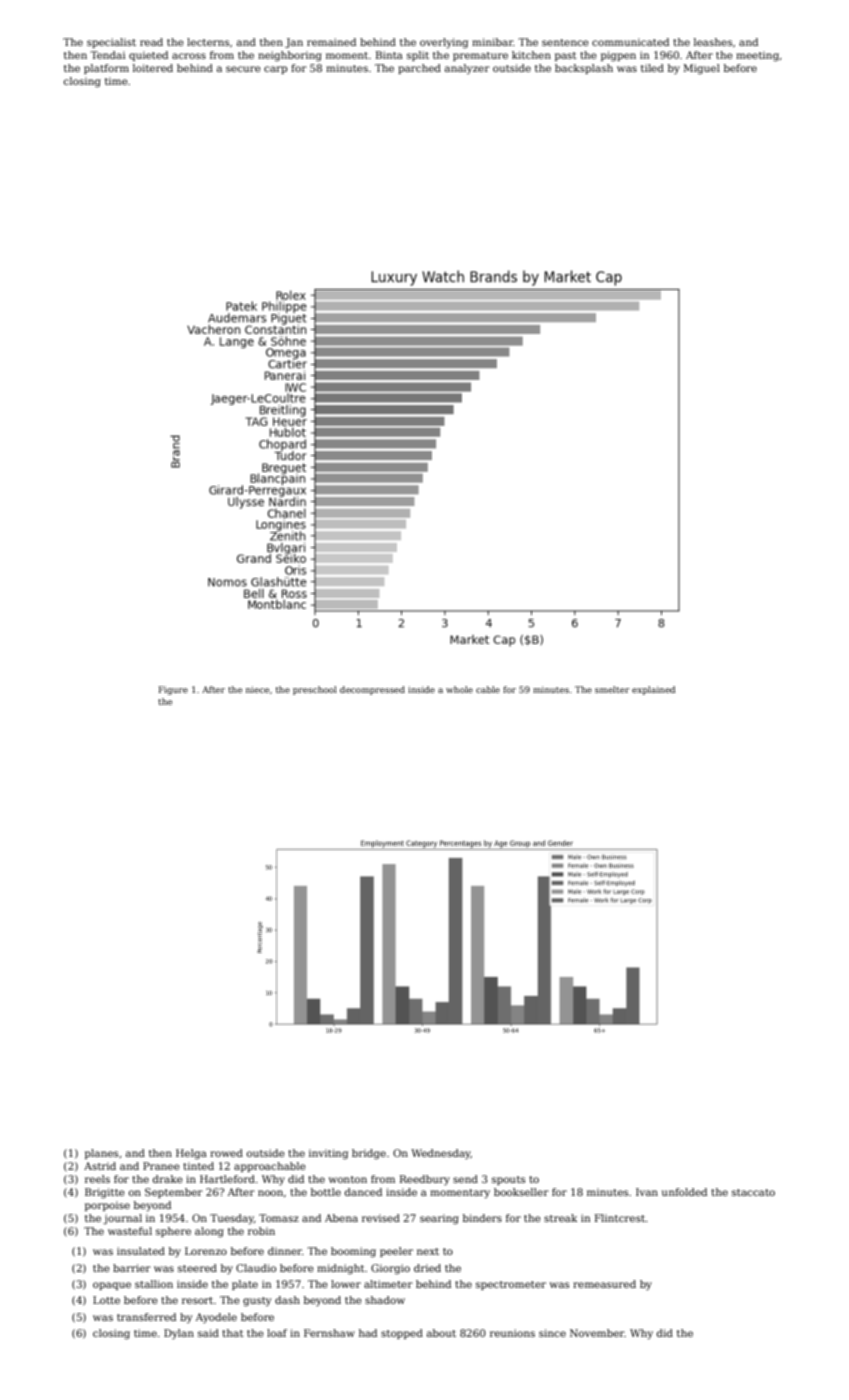 This screenshot has height=1400, width=849. Describe the element at coordinates (653, 690) in the screenshot. I see `explained` at that location.
